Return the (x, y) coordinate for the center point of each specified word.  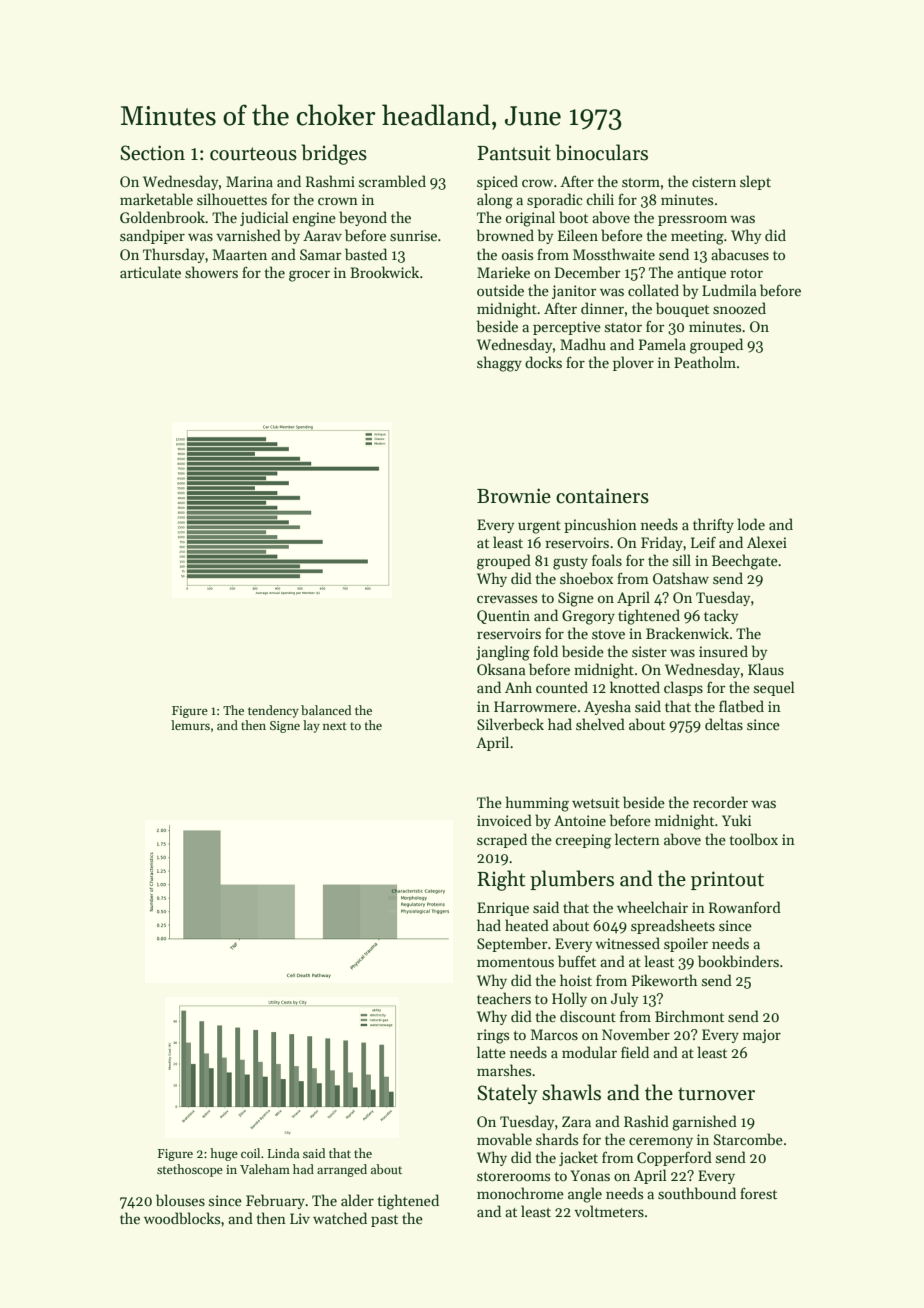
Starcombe (748, 1139)
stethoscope (190, 1170)
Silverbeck (510, 724)
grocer (309, 276)
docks (543, 362)
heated (527, 925)
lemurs (190, 725)
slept (755, 182)
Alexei (767, 542)
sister (649, 651)
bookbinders (738, 961)
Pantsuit (514, 153)
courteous (253, 154)
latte (491, 1052)
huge (224, 1154)
